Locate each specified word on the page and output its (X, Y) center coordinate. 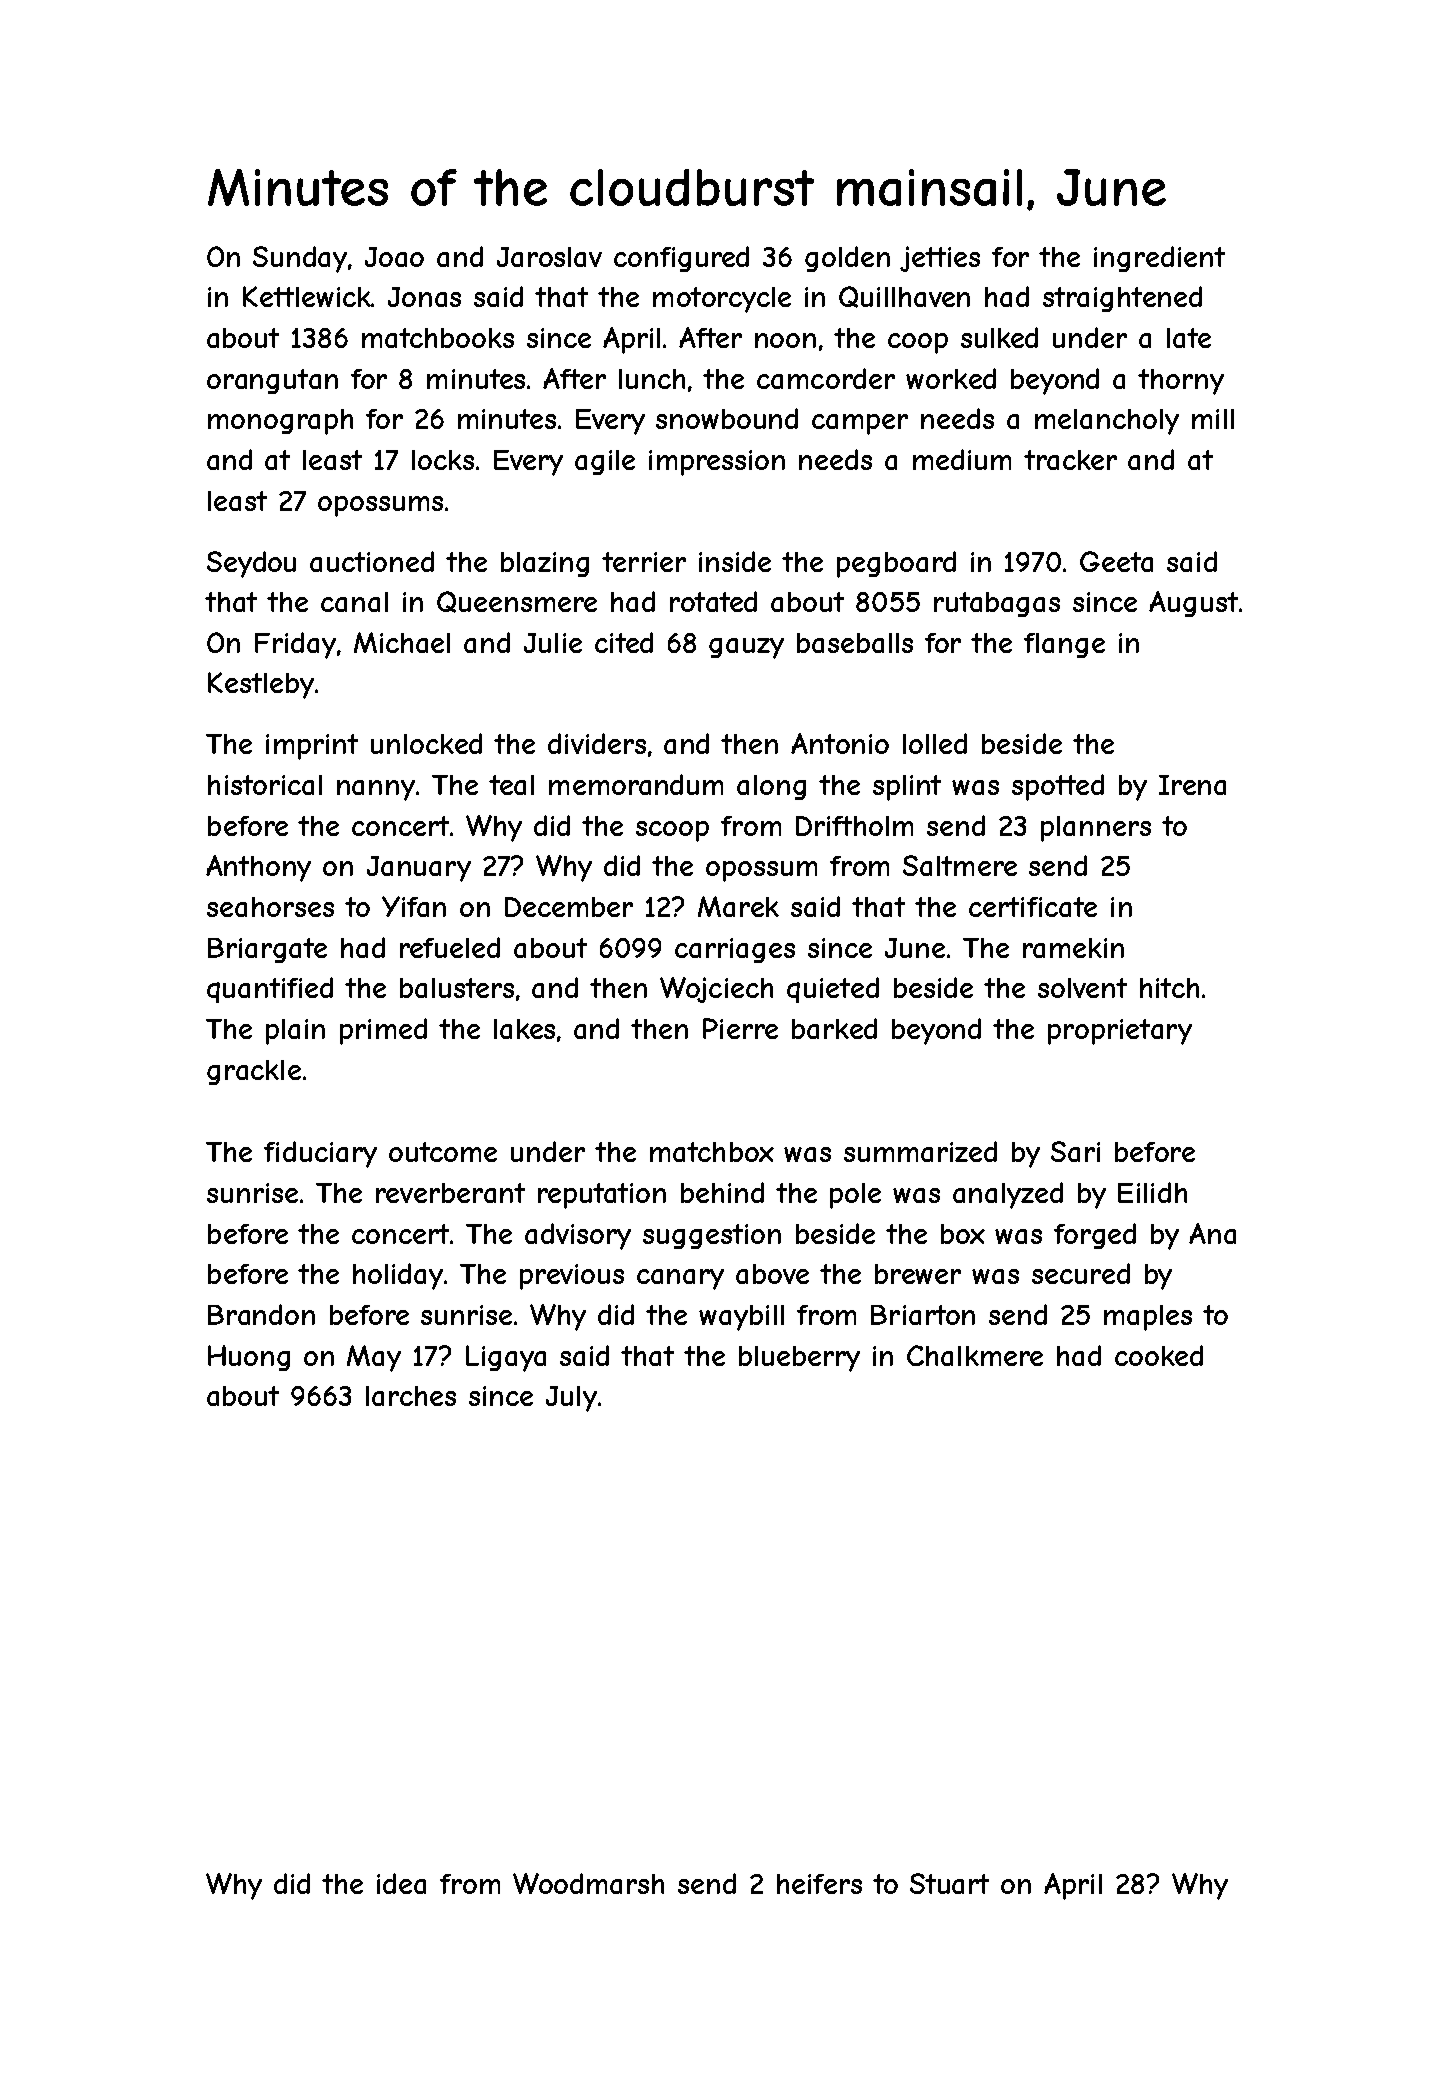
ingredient (1159, 259)
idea (401, 1883)
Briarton (923, 1315)
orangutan (272, 381)
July (571, 1399)
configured (681, 259)
